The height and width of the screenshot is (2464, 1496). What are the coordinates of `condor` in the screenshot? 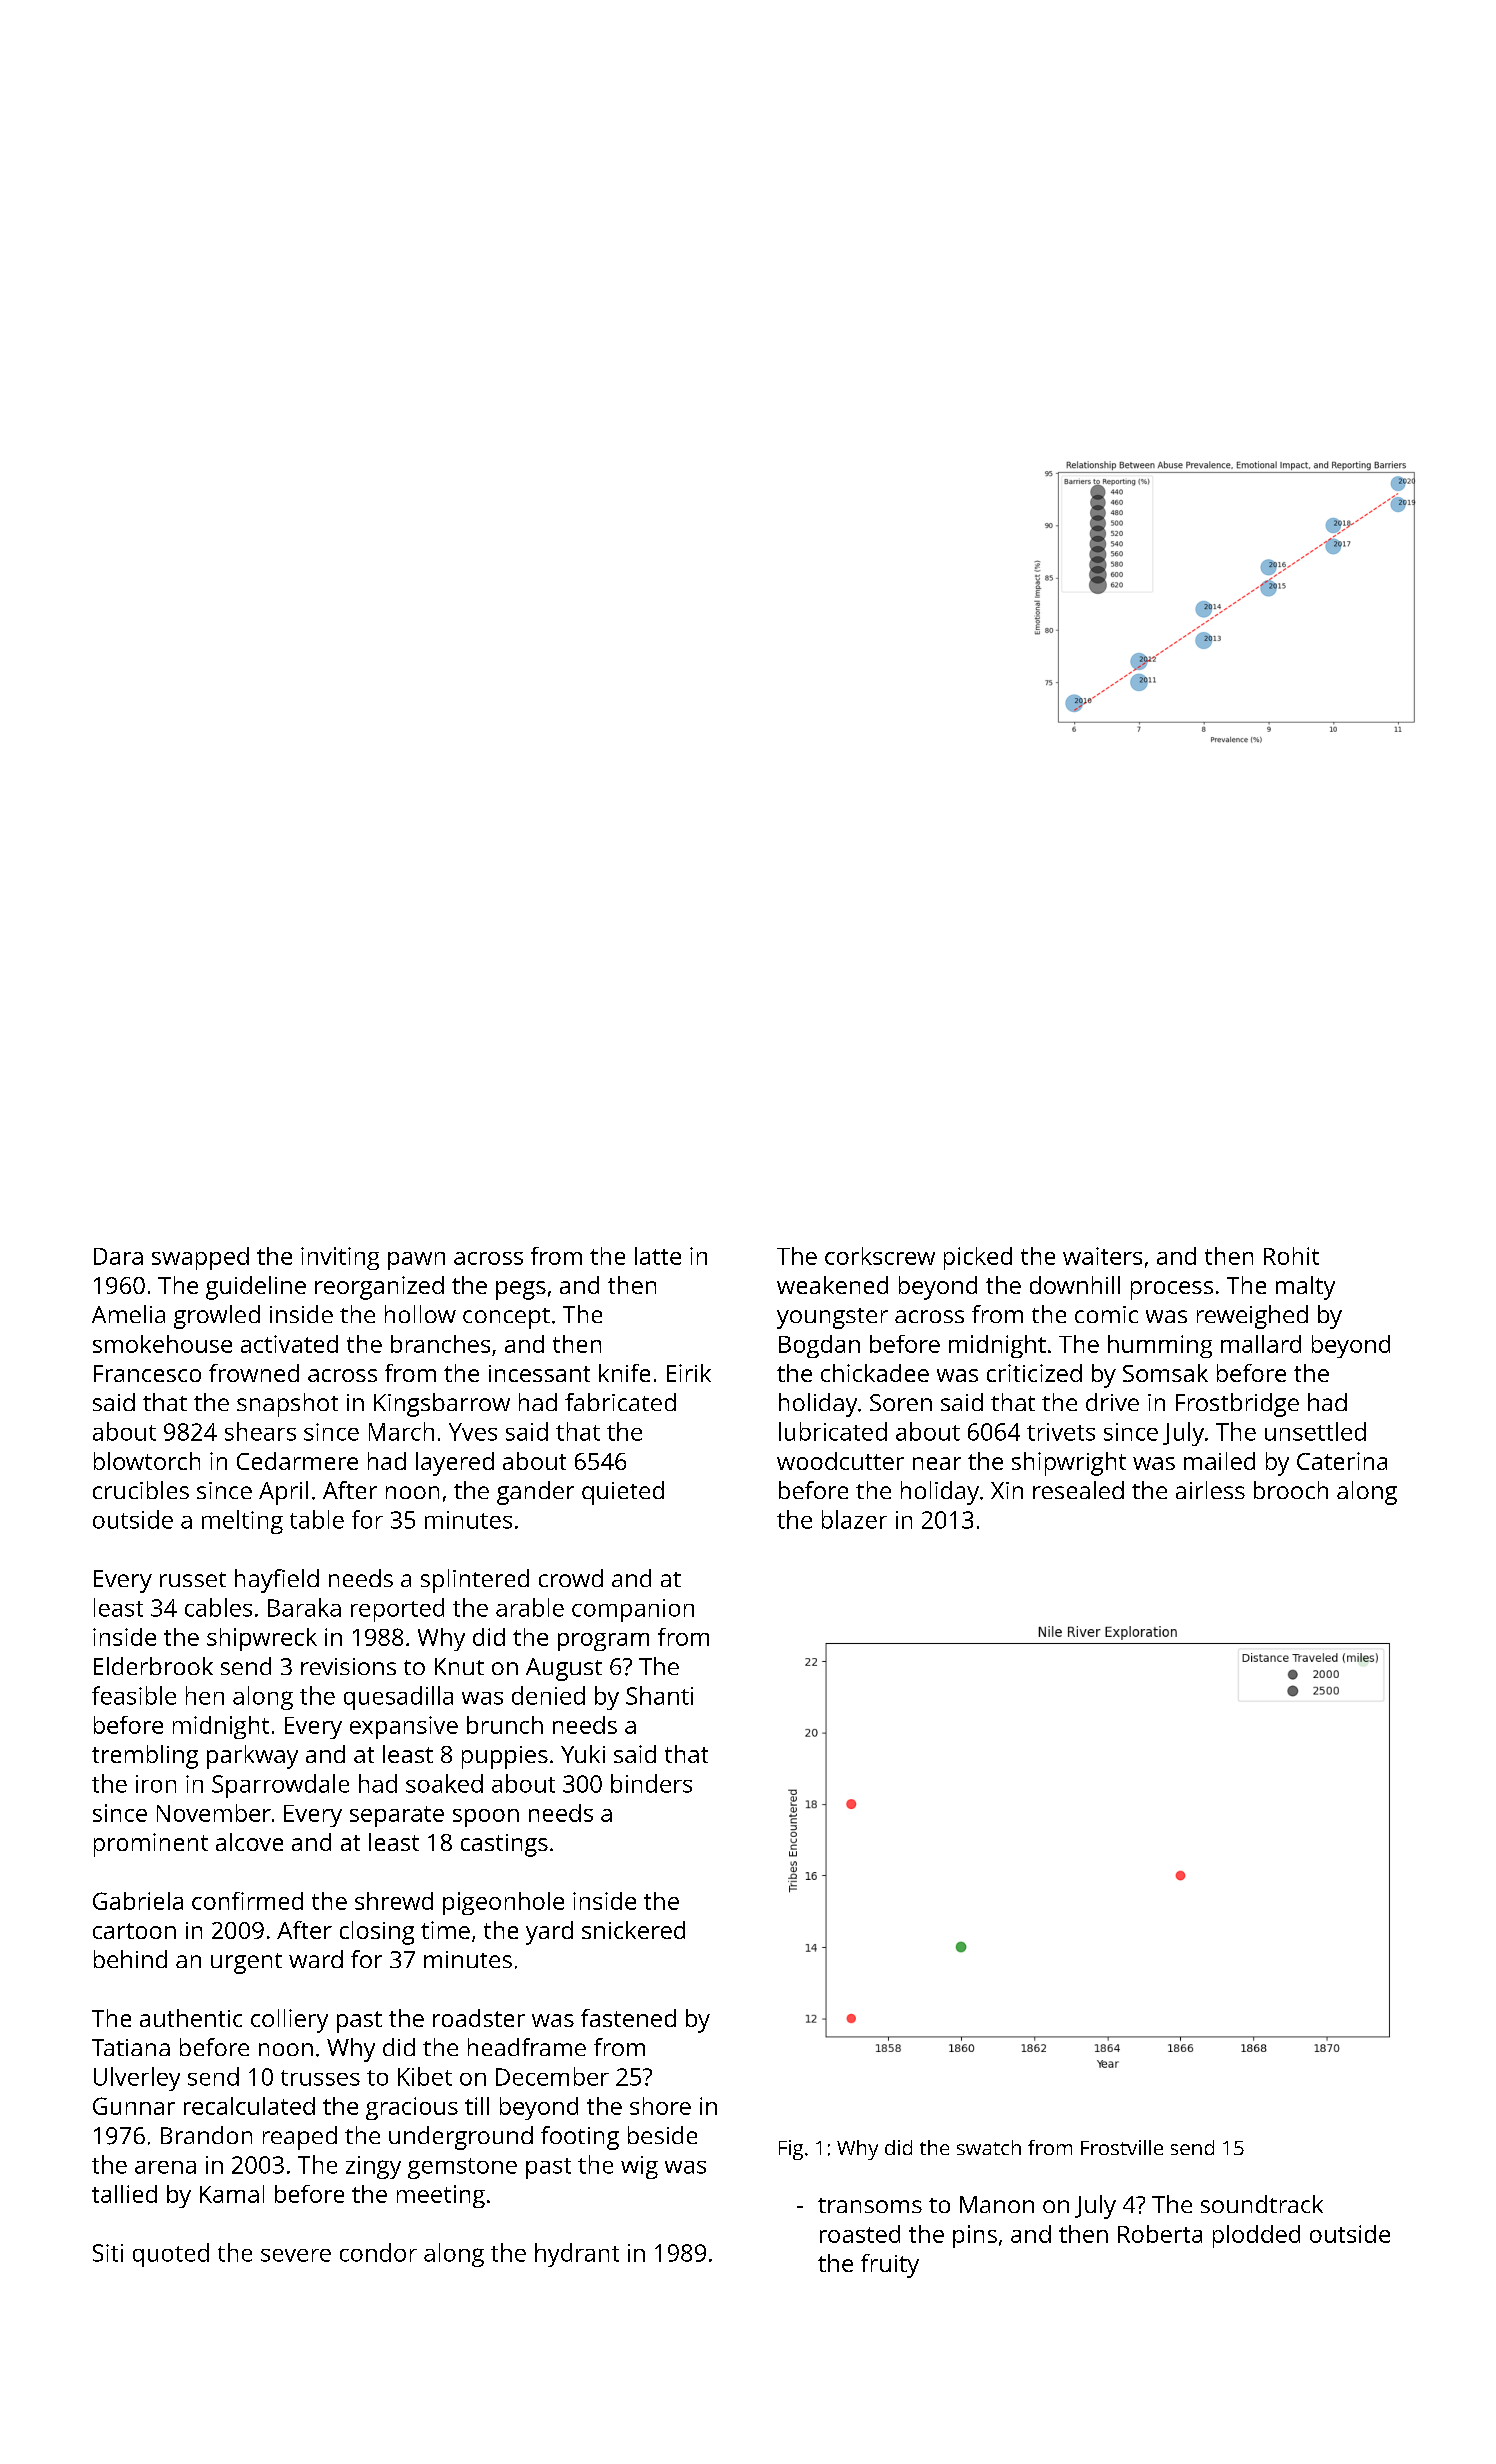 It's located at (378, 2252).
